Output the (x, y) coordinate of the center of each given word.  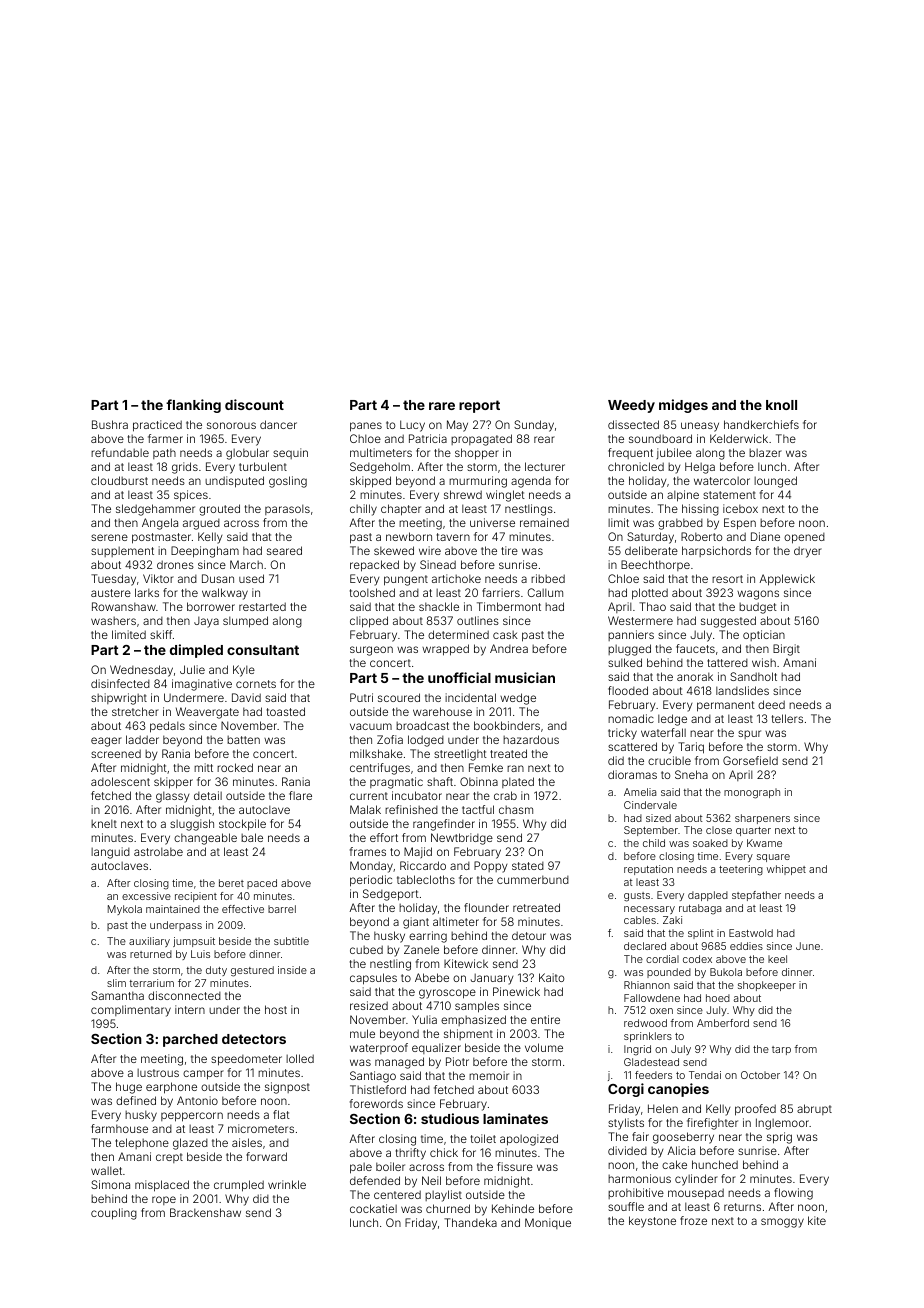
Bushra (110, 424)
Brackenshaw (205, 1212)
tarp (781, 1050)
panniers (631, 635)
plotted (650, 594)
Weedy (631, 406)
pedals (167, 727)
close (719, 830)
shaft (440, 781)
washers (113, 621)
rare (442, 406)
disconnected (184, 995)
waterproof (379, 1048)
